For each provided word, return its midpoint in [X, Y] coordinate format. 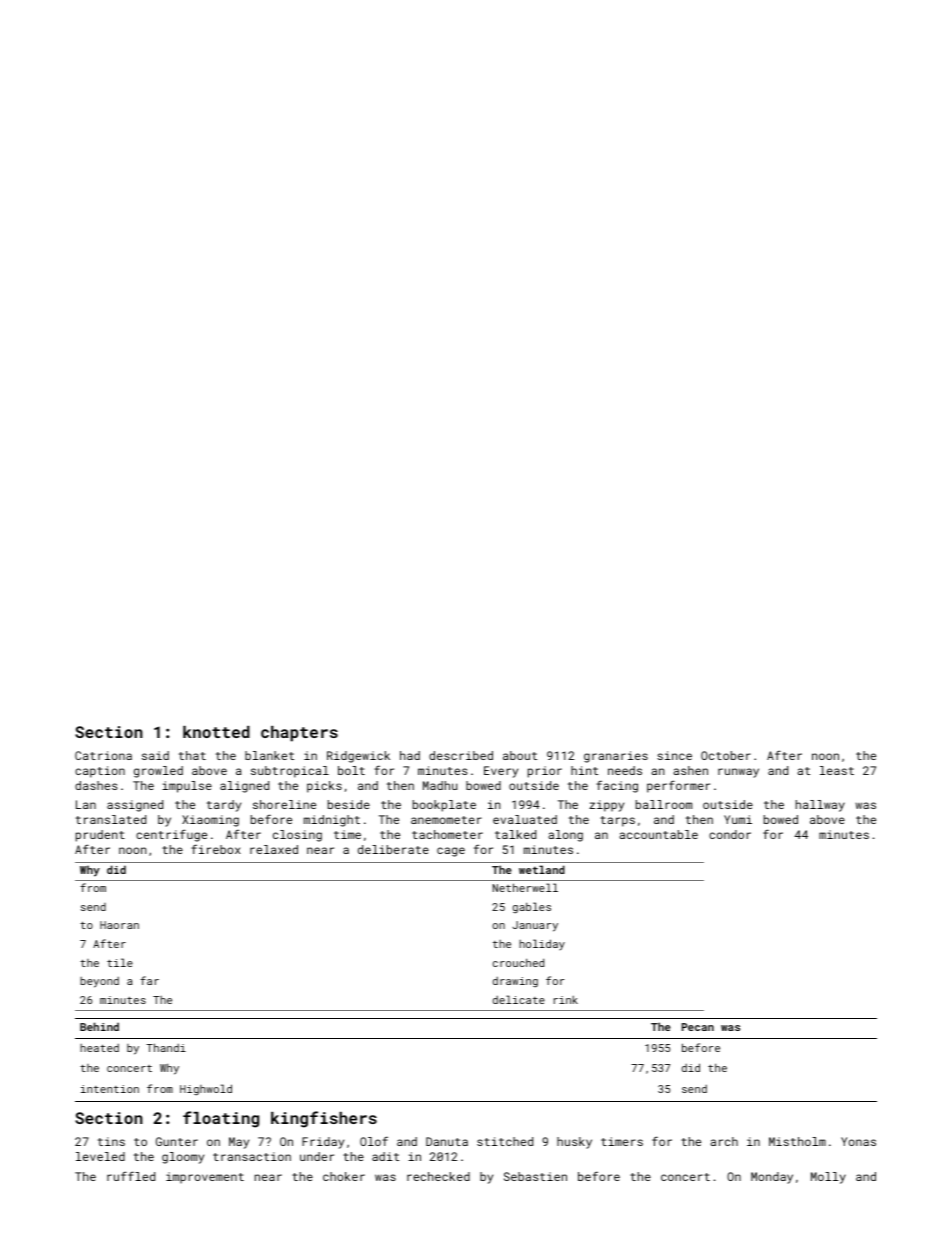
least [837, 770]
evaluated [525, 819]
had [410, 755]
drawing [515, 982]
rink [566, 1000]
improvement [205, 1178]
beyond [99, 982]
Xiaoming [210, 821]
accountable [658, 834]
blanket [269, 755]
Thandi [166, 1047]
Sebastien [535, 1176]
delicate [519, 999]
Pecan [698, 1027]
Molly [828, 1178]
